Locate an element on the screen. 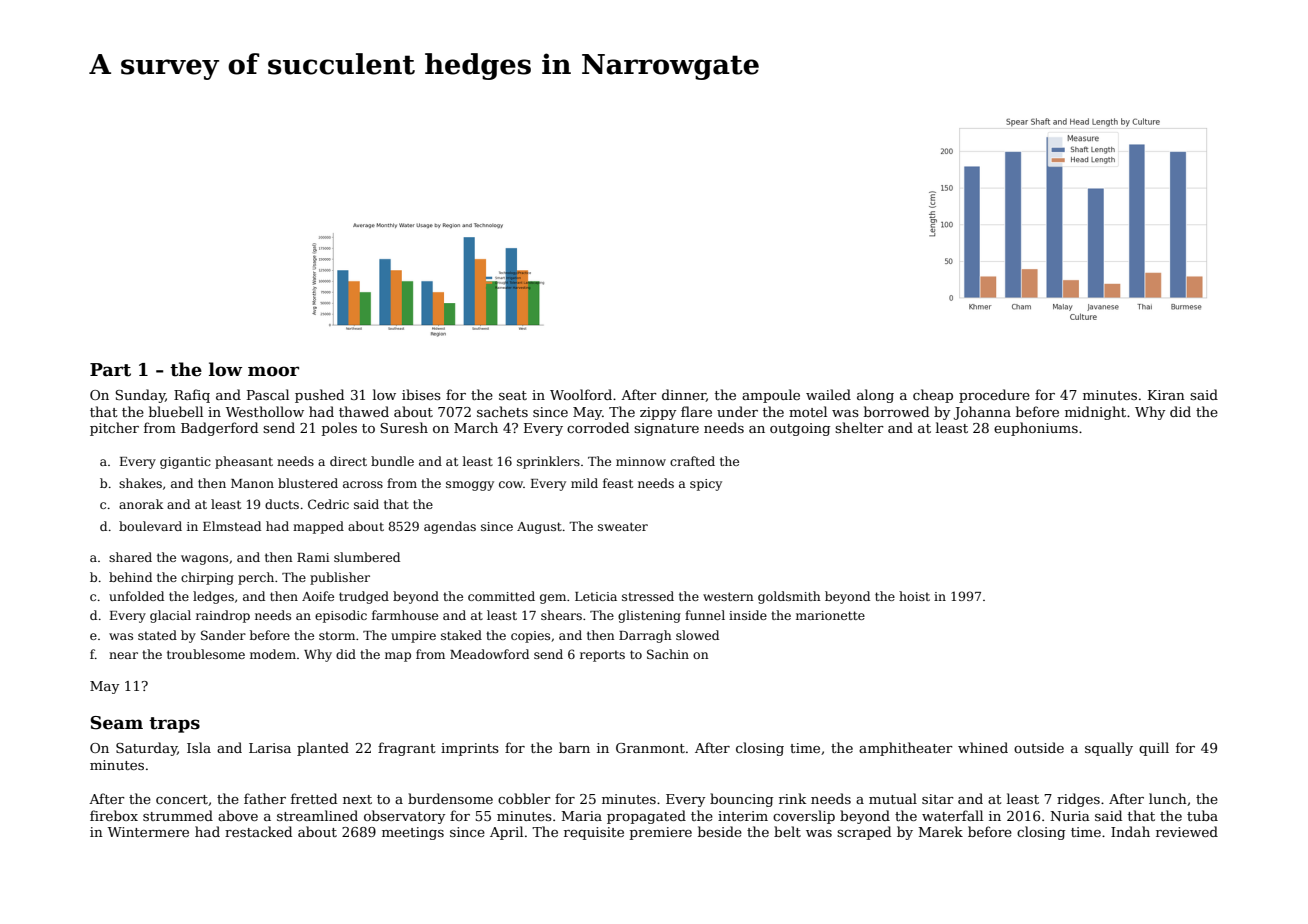 The height and width of the screenshot is (924, 1308). Part is located at coordinates (110, 370).
